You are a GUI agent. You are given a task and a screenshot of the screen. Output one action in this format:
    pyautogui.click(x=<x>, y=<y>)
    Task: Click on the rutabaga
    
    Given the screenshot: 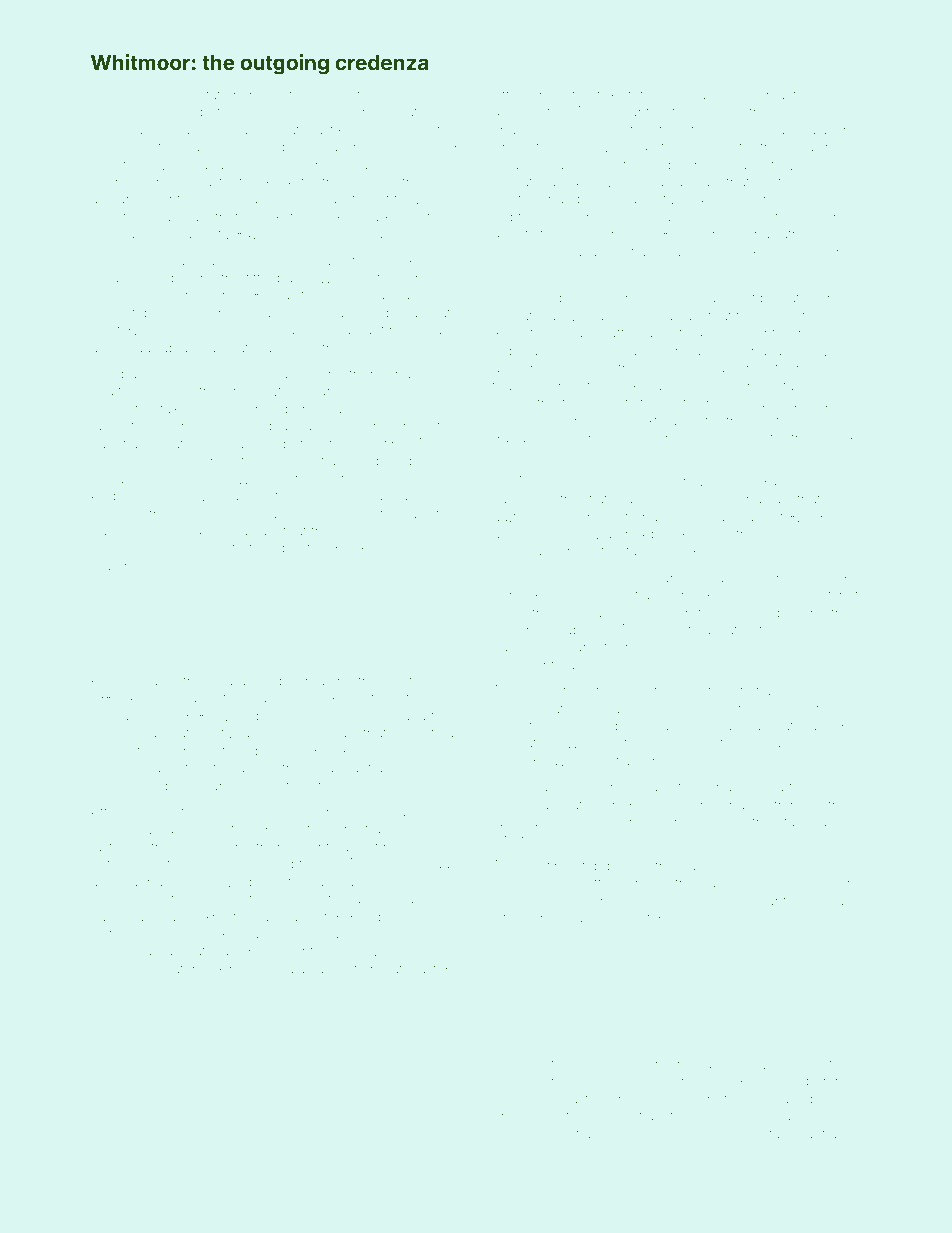 What is the action you would take?
    pyautogui.click(x=784, y=1135)
